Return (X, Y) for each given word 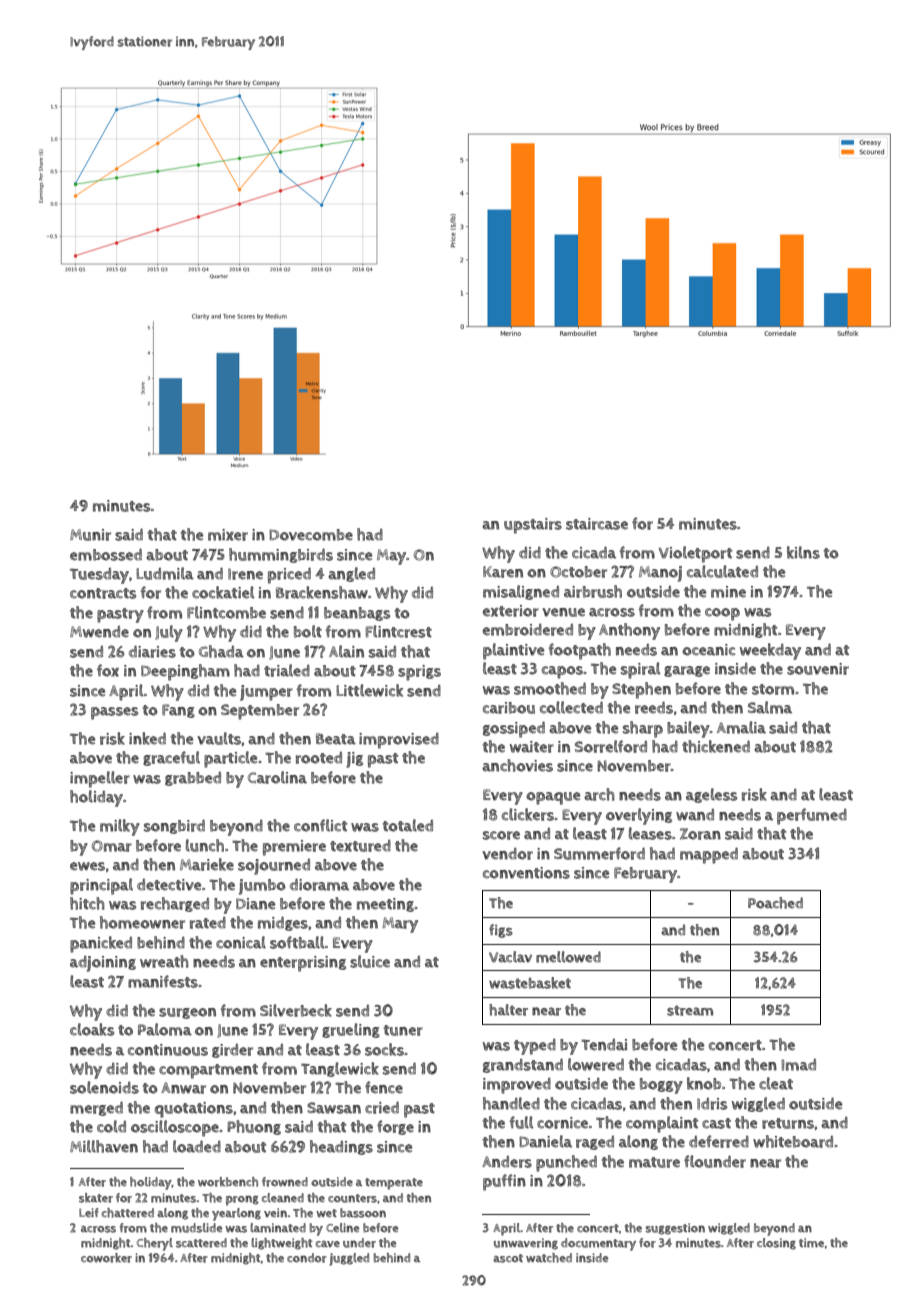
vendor (507, 854)
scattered (201, 1243)
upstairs (533, 526)
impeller (100, 779)
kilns (803, 552)
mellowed (568, 957)
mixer (228, 535)
